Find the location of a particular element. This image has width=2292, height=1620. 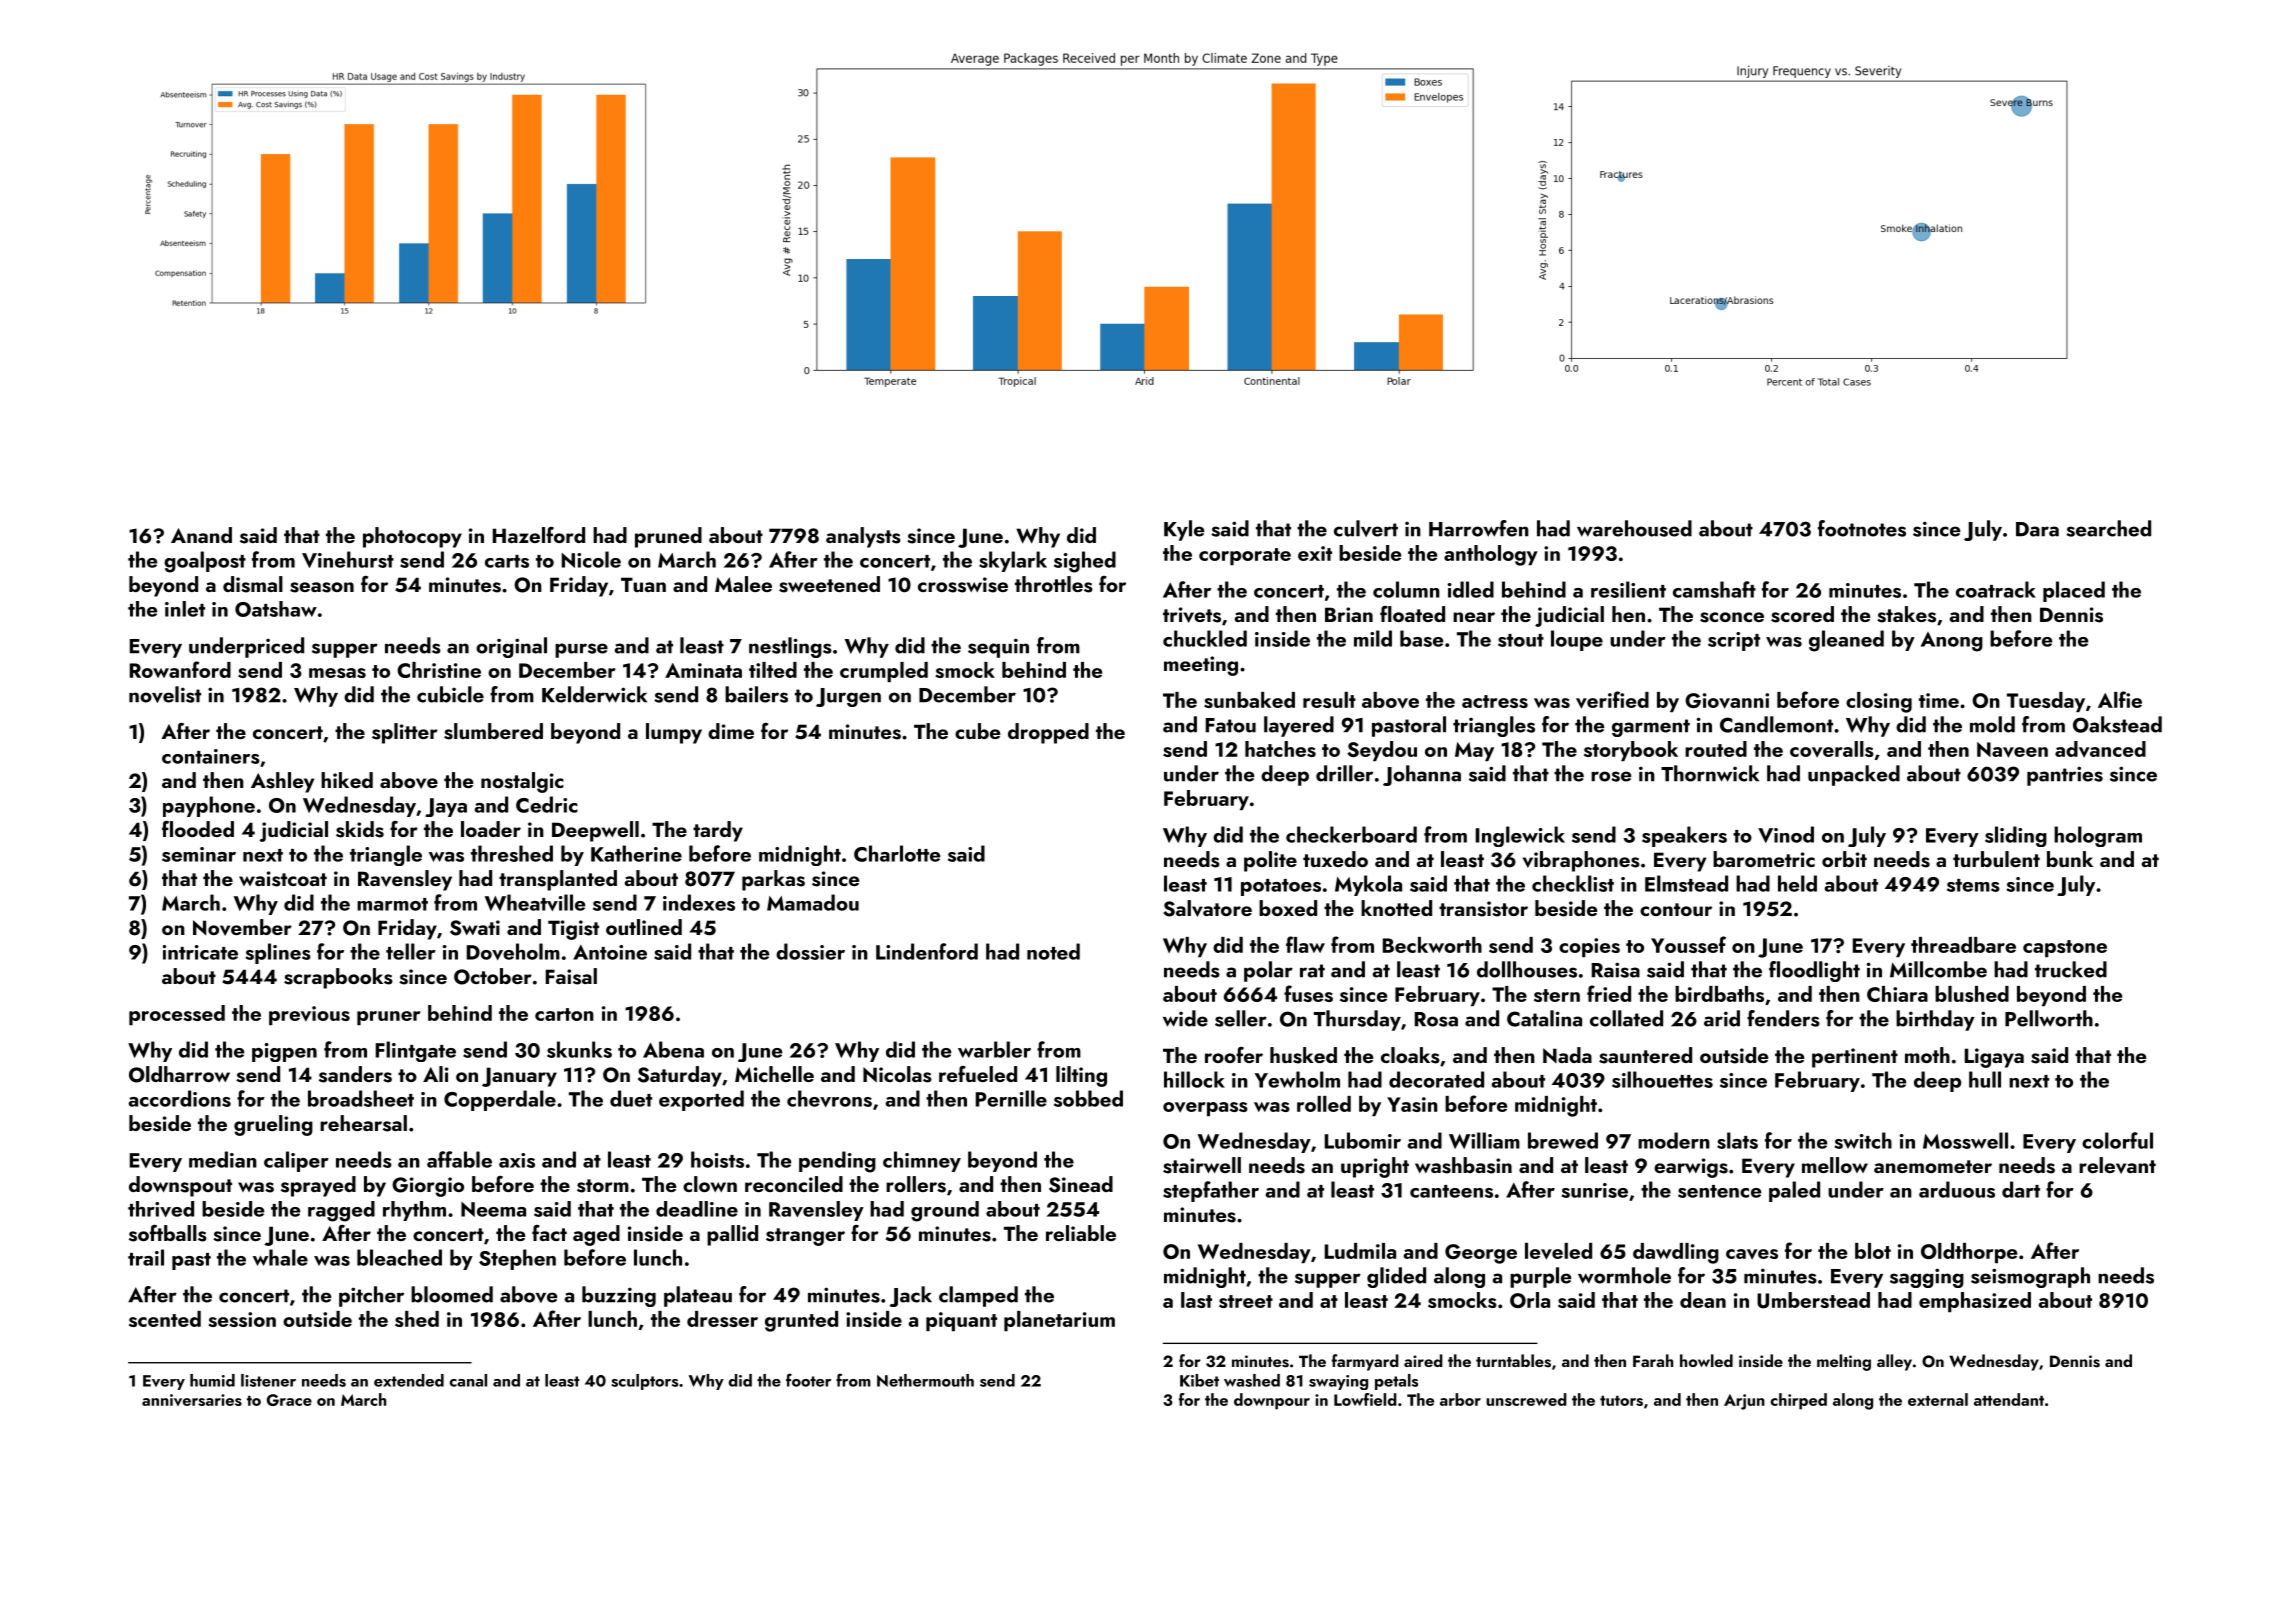

flooded is located at coordinates (198, 829).
